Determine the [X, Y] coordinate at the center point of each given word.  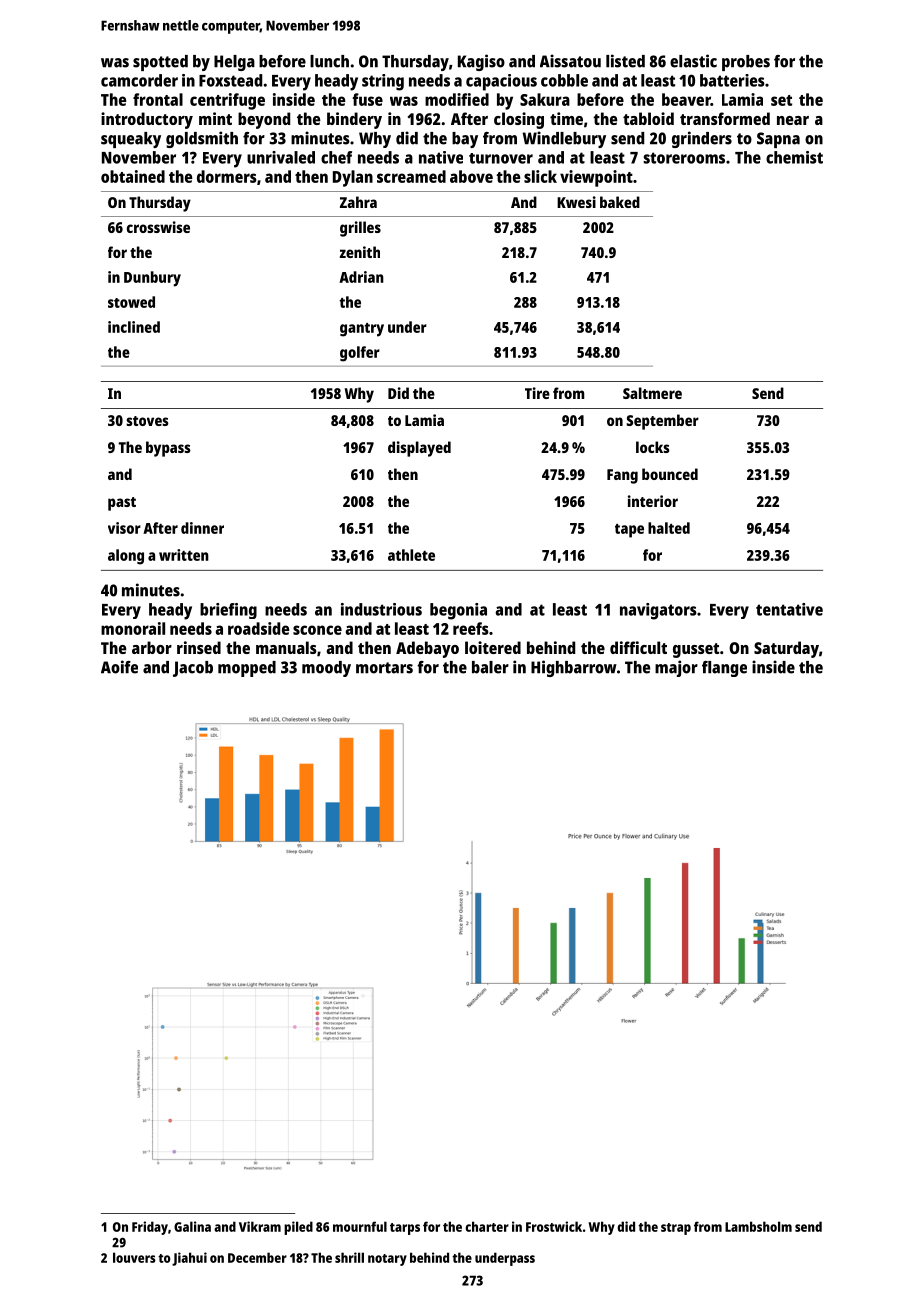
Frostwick [554, 1226]
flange [724, 669]
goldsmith [202, 139]
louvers [134, 1257]
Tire [537, 393]
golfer [360, 354]
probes [746, 63]
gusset [696, 650]
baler [490, 667]
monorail [133, 628]
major [676, 668]
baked [620, 202]
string [383, 82]
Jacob [193, 669]
